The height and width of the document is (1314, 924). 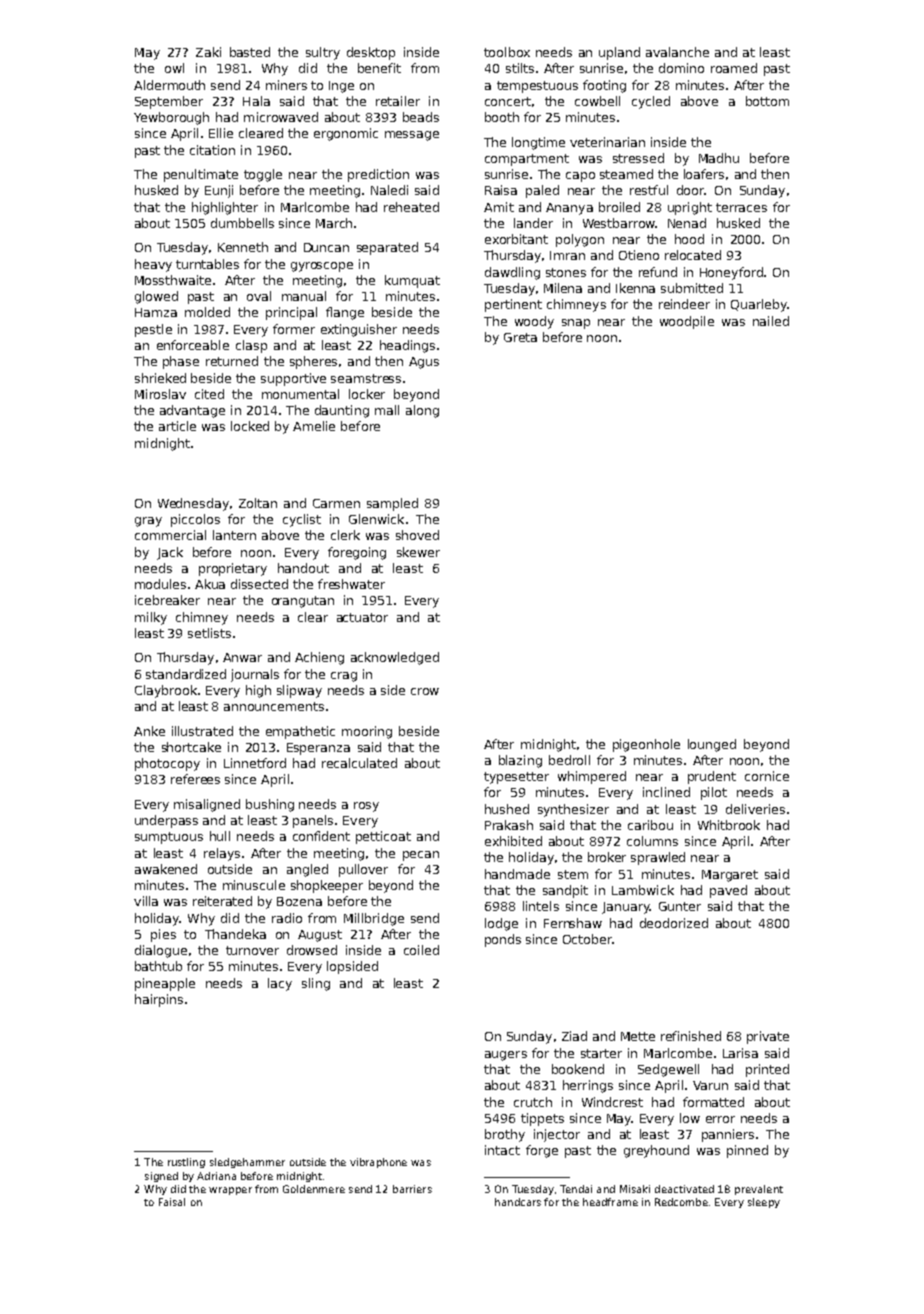 I want to click on gray, so click(x=148, y=522).
